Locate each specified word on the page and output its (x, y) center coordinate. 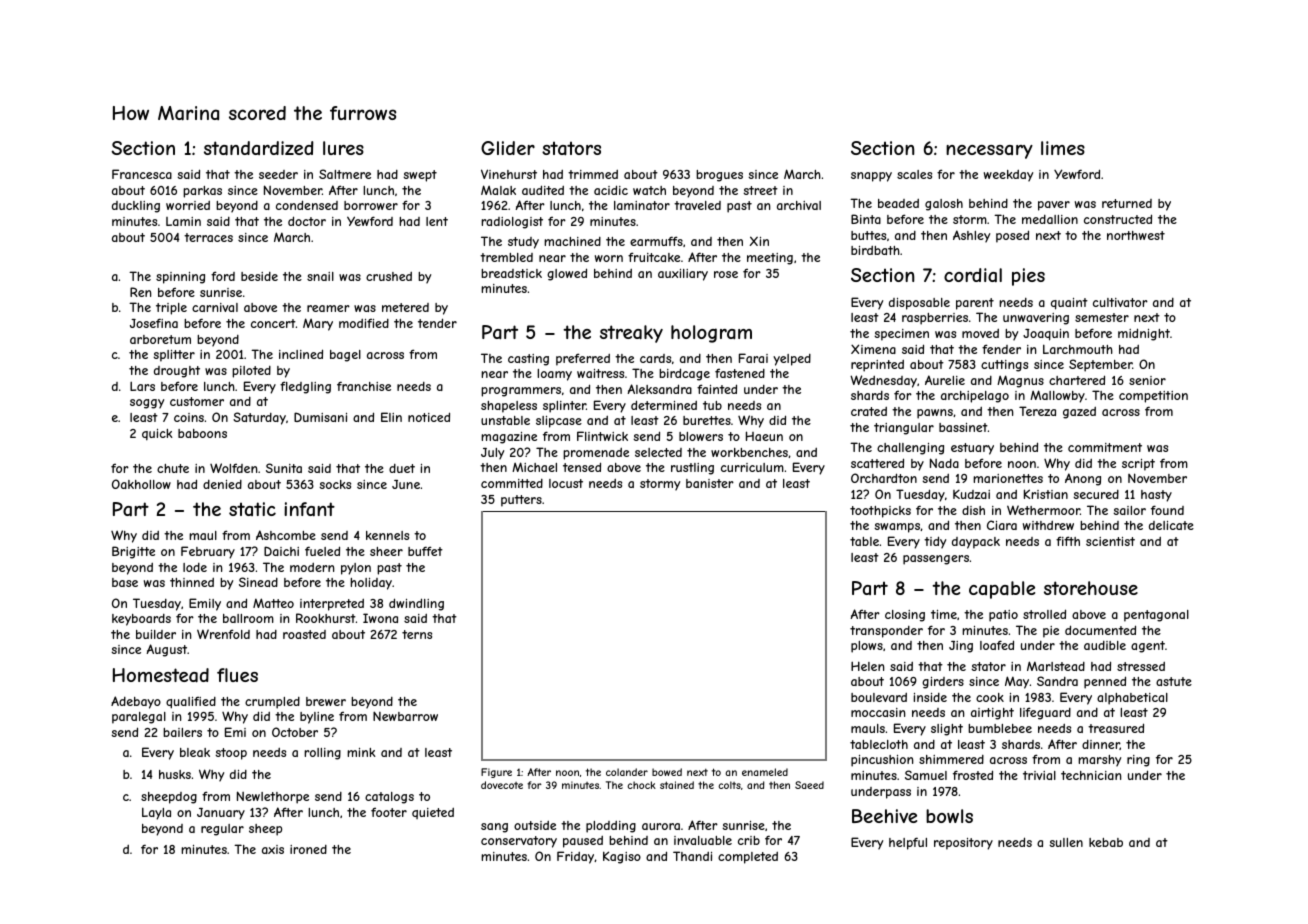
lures (343, 148)
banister (710, 483)
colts (729, 785)
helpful (908, 843)
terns (417, 634)
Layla (156, 813)
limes (1063, 148)
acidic (611, 190)
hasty (1156, 496)
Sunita (284, 468)
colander (627, 772)
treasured (1116, 728)
